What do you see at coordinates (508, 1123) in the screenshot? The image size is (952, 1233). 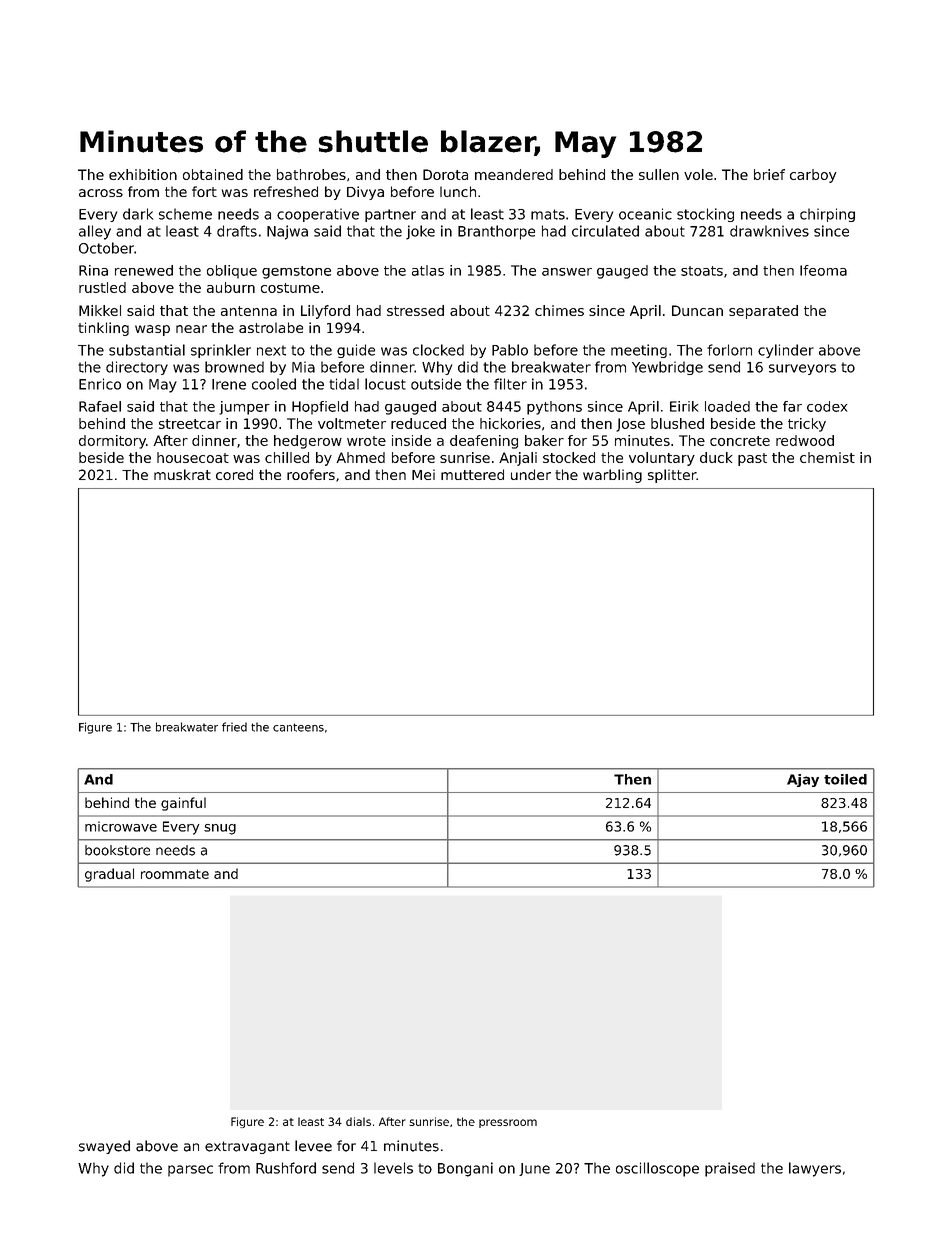 I see `pressroom` at bounding box center [508, 1123].
